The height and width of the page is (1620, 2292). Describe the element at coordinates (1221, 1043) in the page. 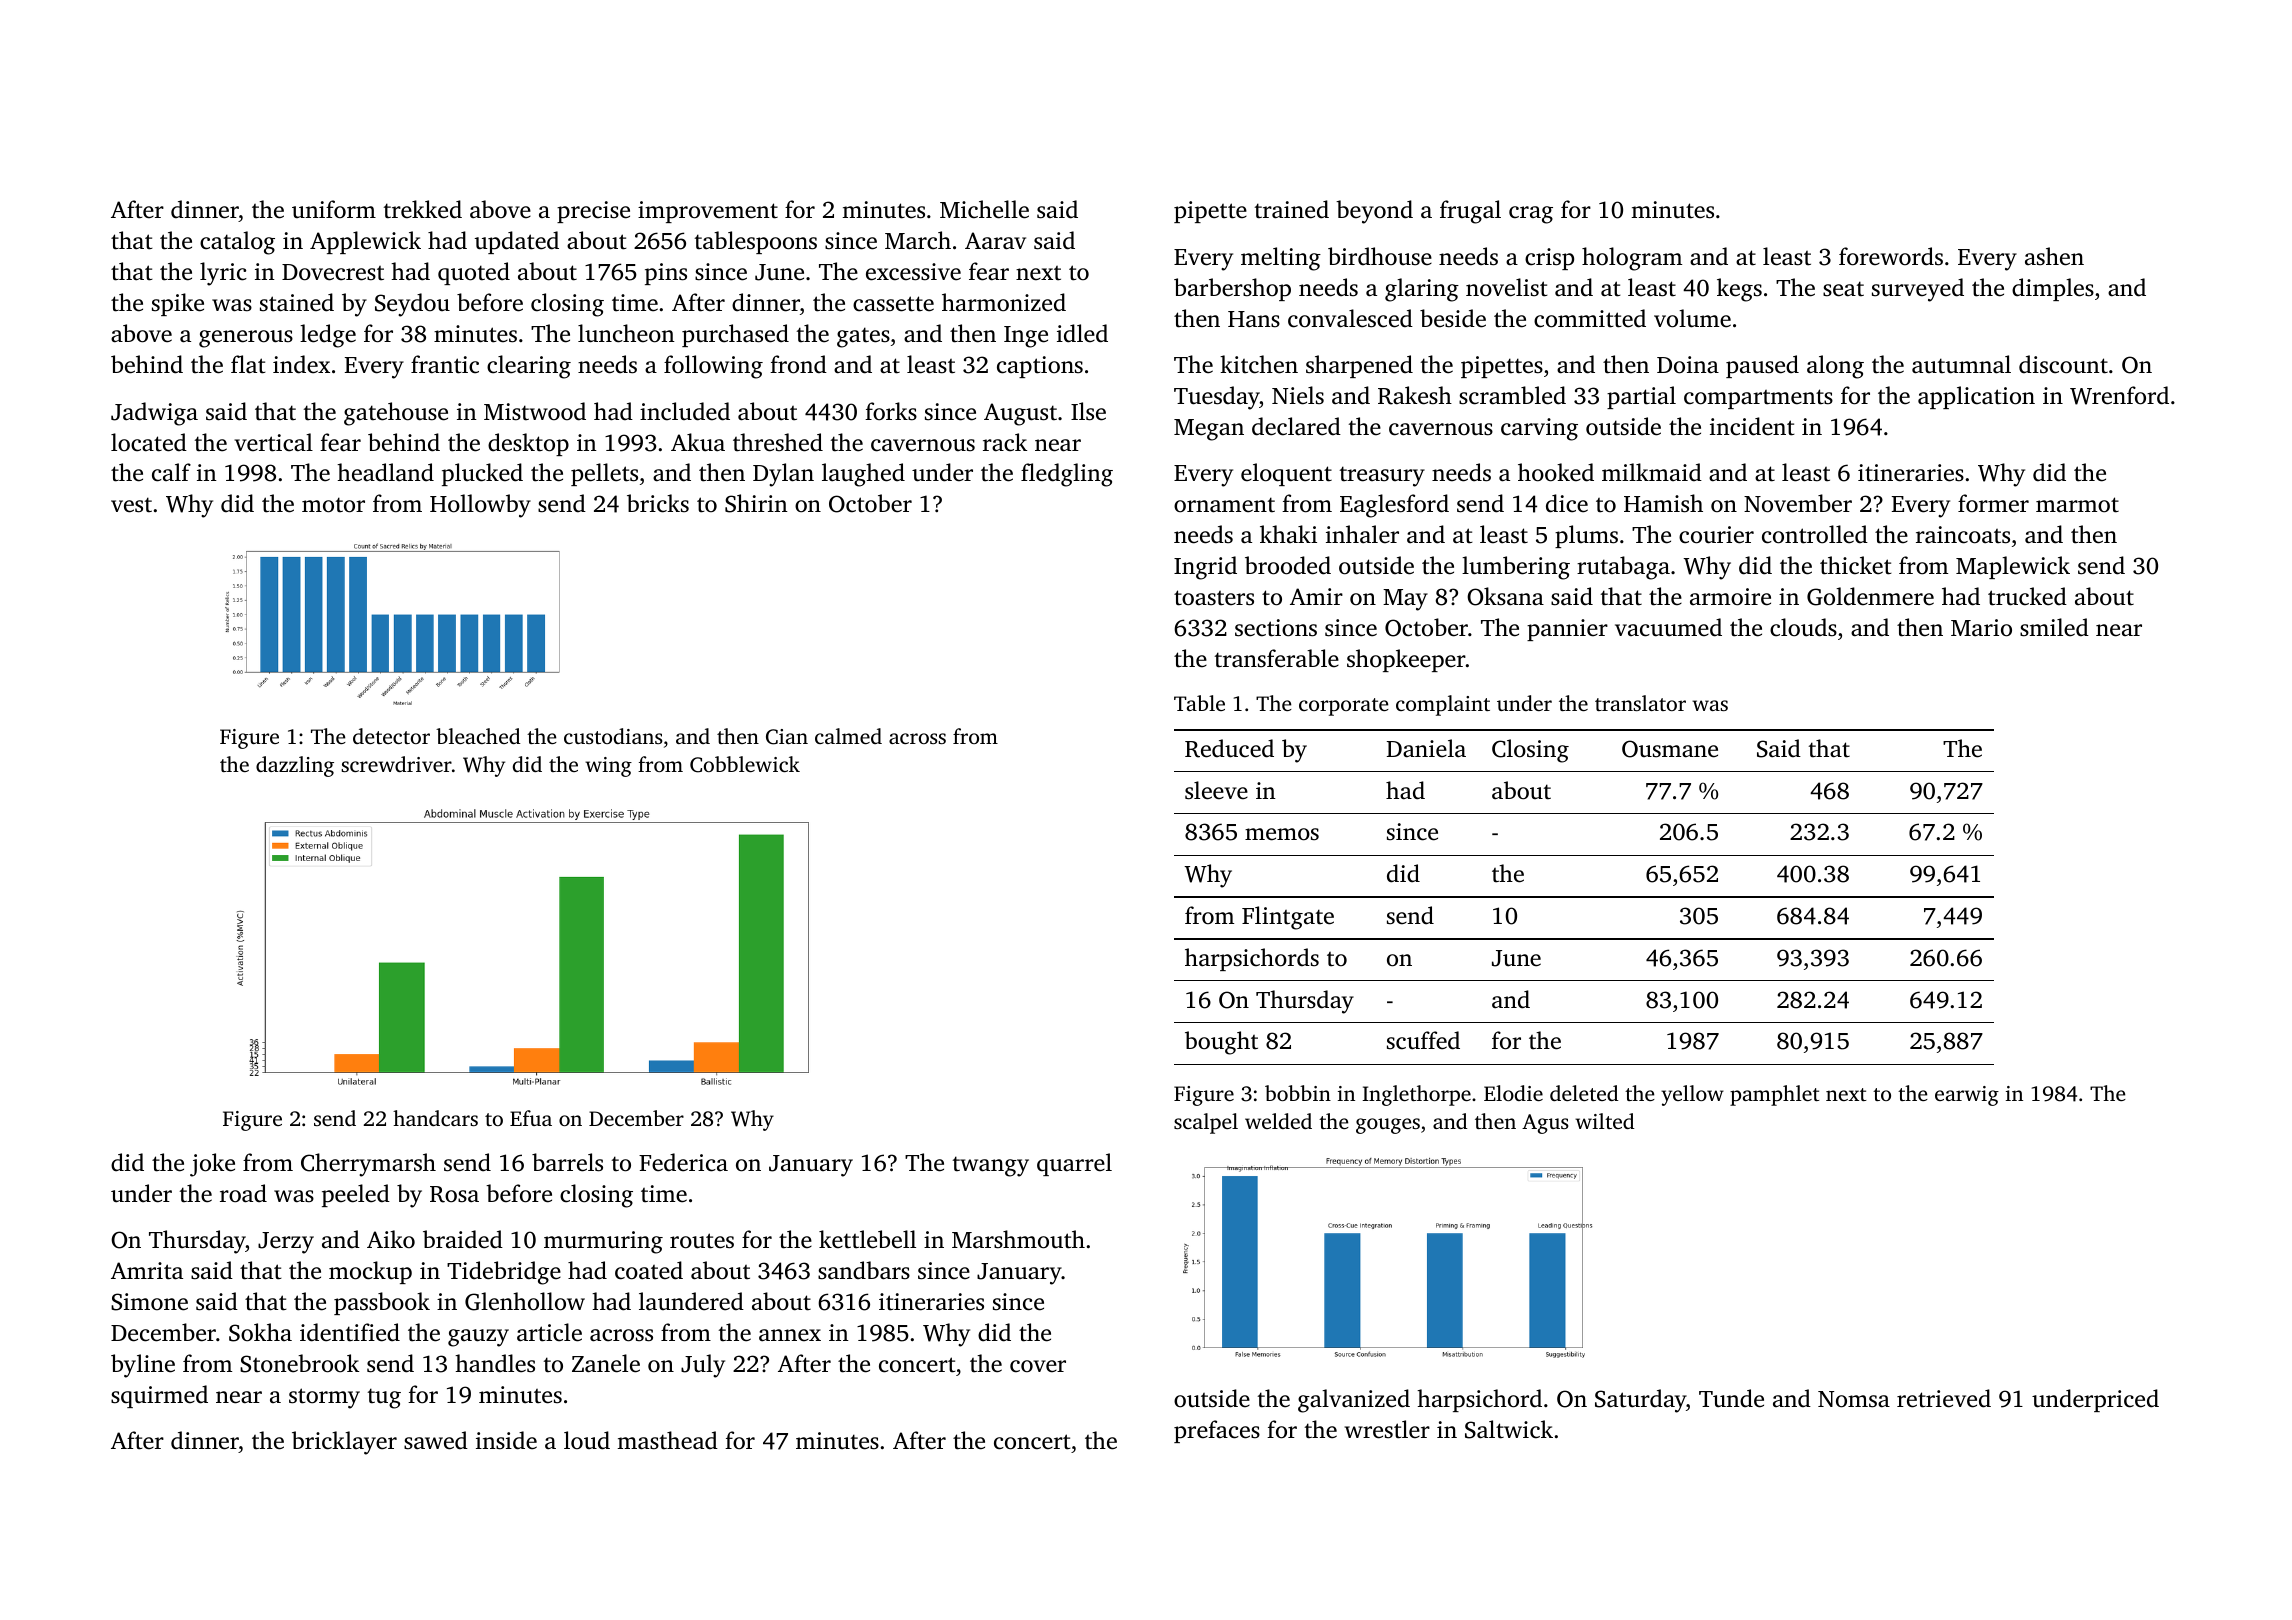

I see `bought` at that location.
